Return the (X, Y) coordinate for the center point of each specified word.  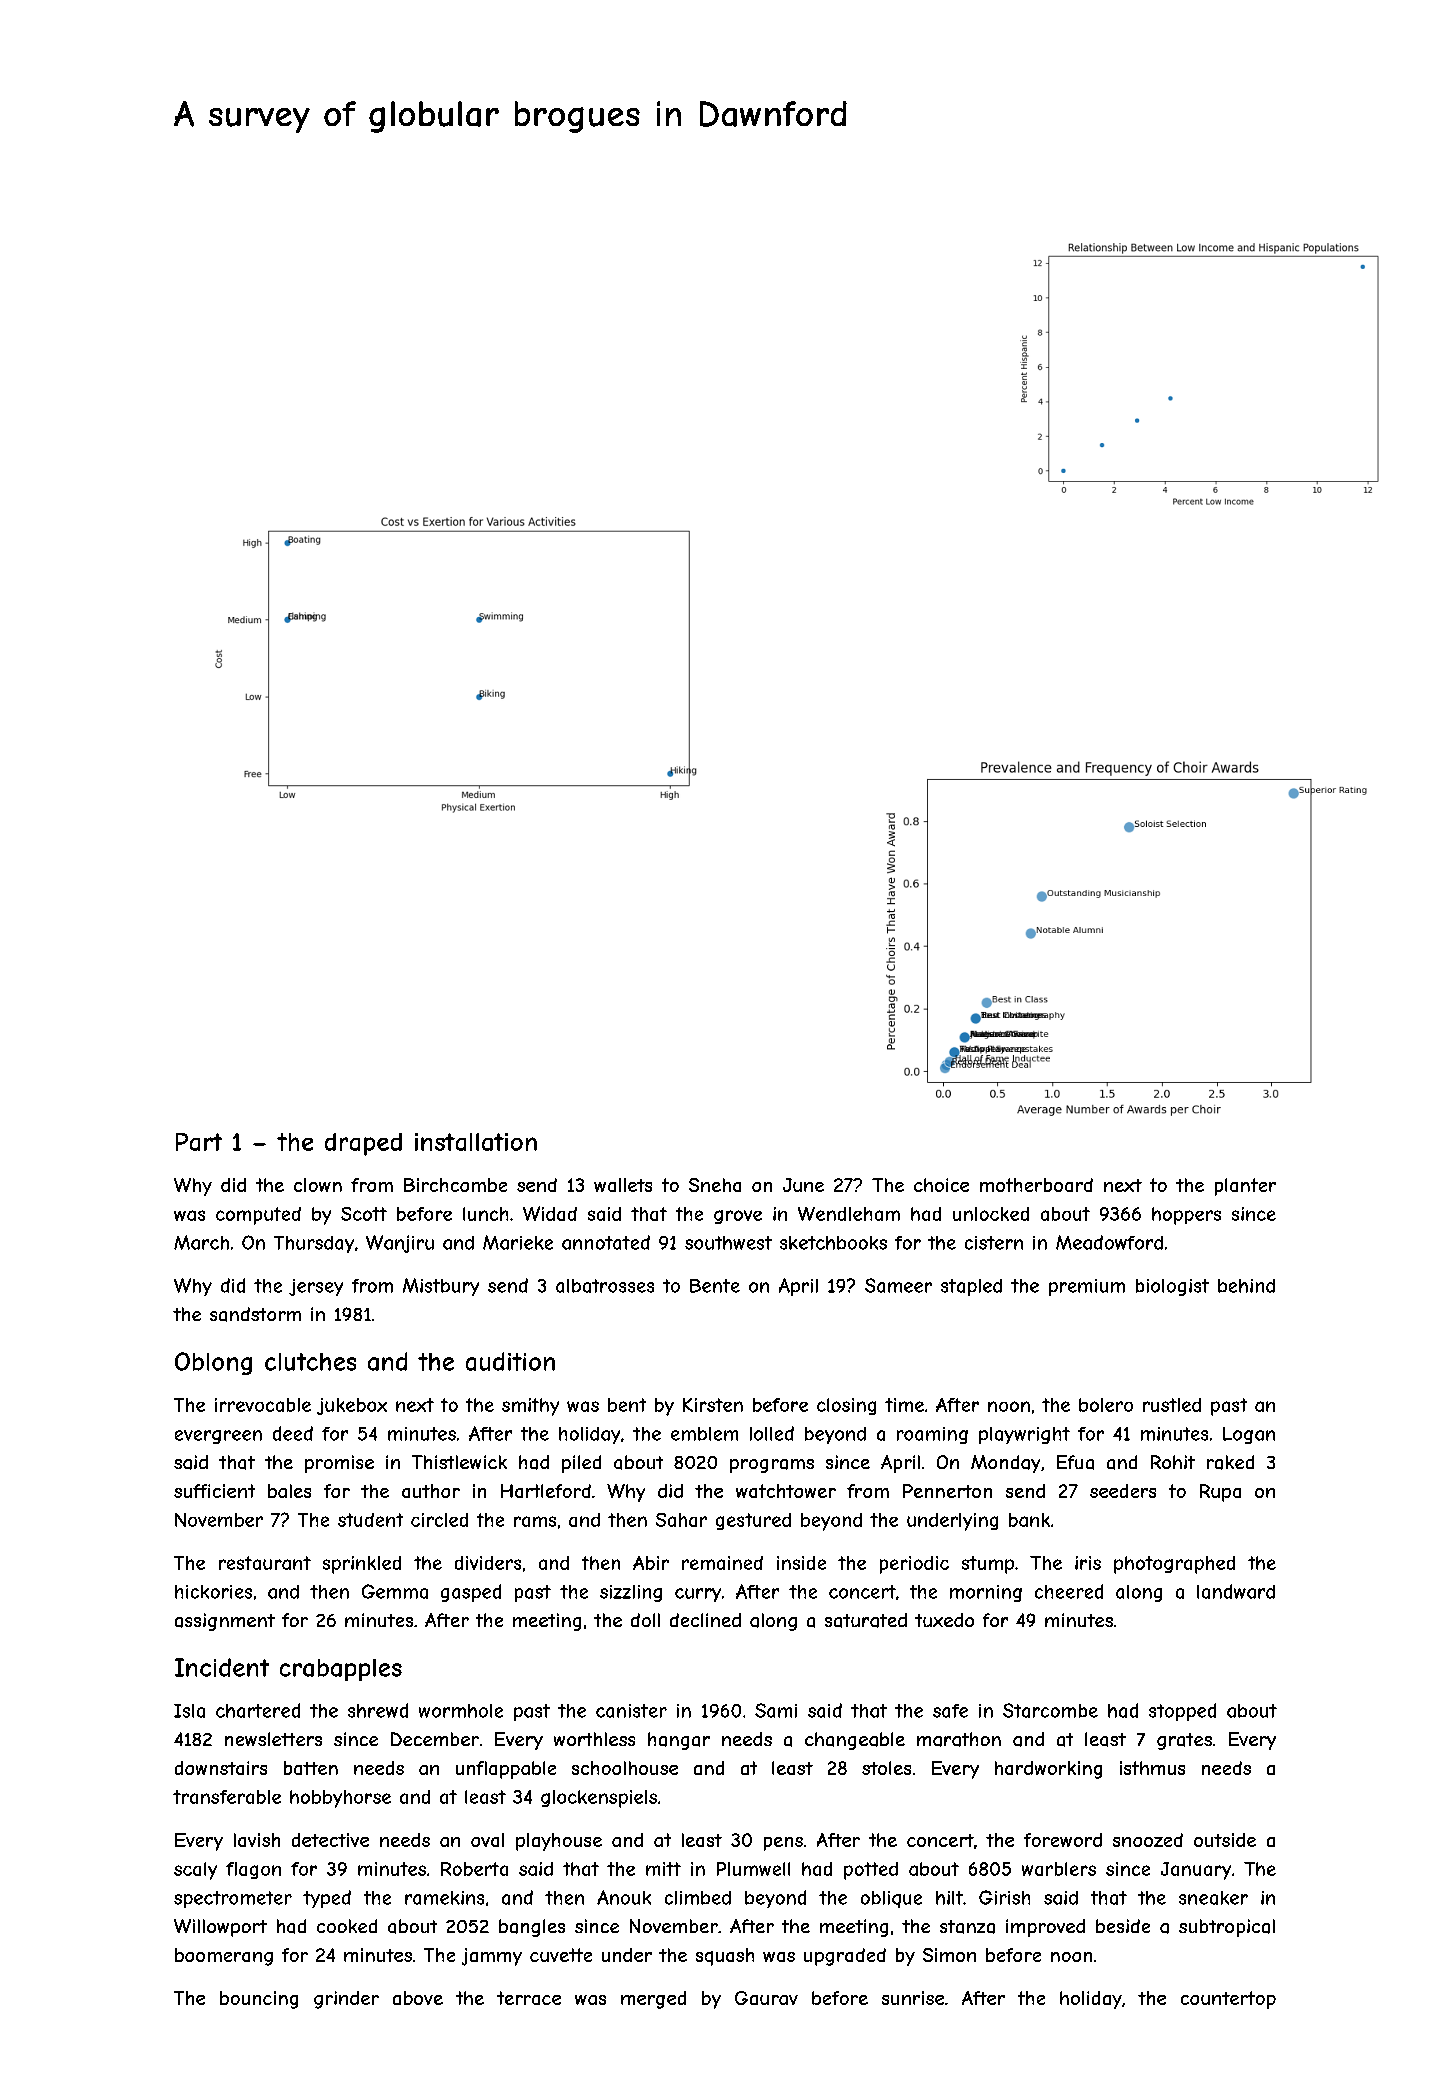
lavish (257, 1840)
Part (199, 1142)
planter (1245, 1187)
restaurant (265, 1563)
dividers (488, 1563)
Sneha (715, 1185)
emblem (704, 1434)
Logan (1249, 1435)
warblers (1059, 1869)
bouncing (259, 2000)
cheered (1069, 1591)
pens (783, 1844)
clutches (310, 1362)
